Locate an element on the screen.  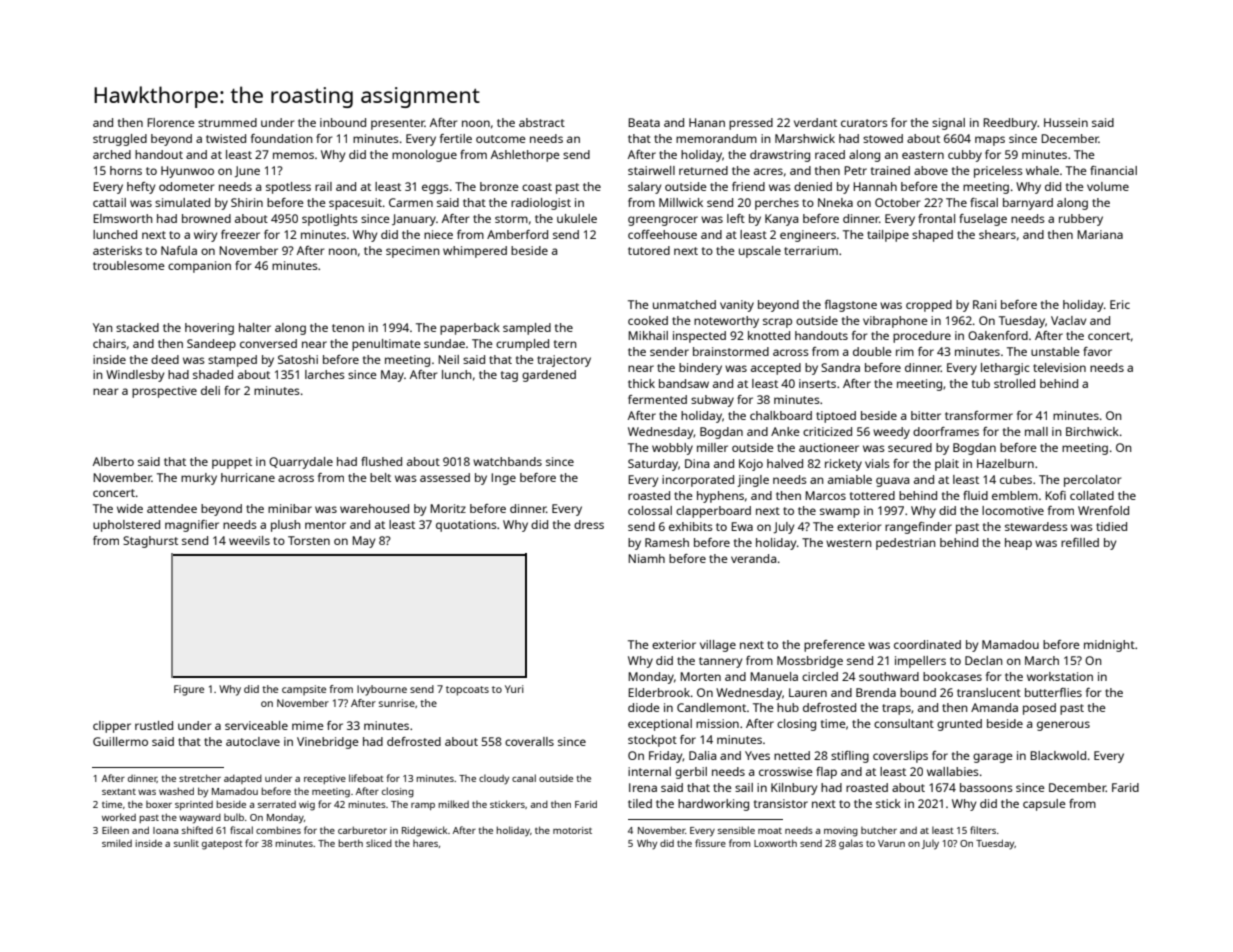
posed is located at coordinates (1039, 709).
